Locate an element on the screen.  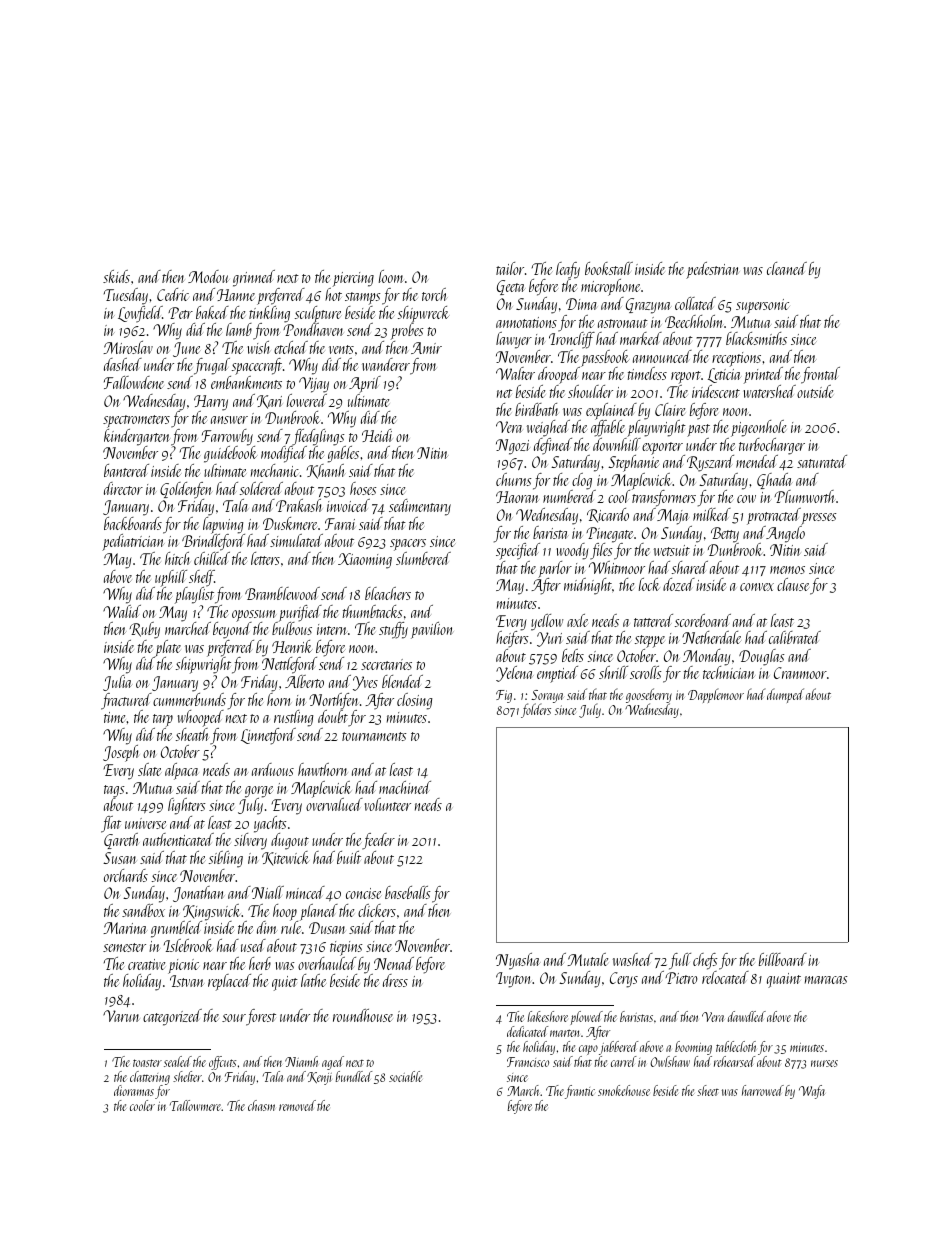
Linnetford is located at coordinates (268, 736).
